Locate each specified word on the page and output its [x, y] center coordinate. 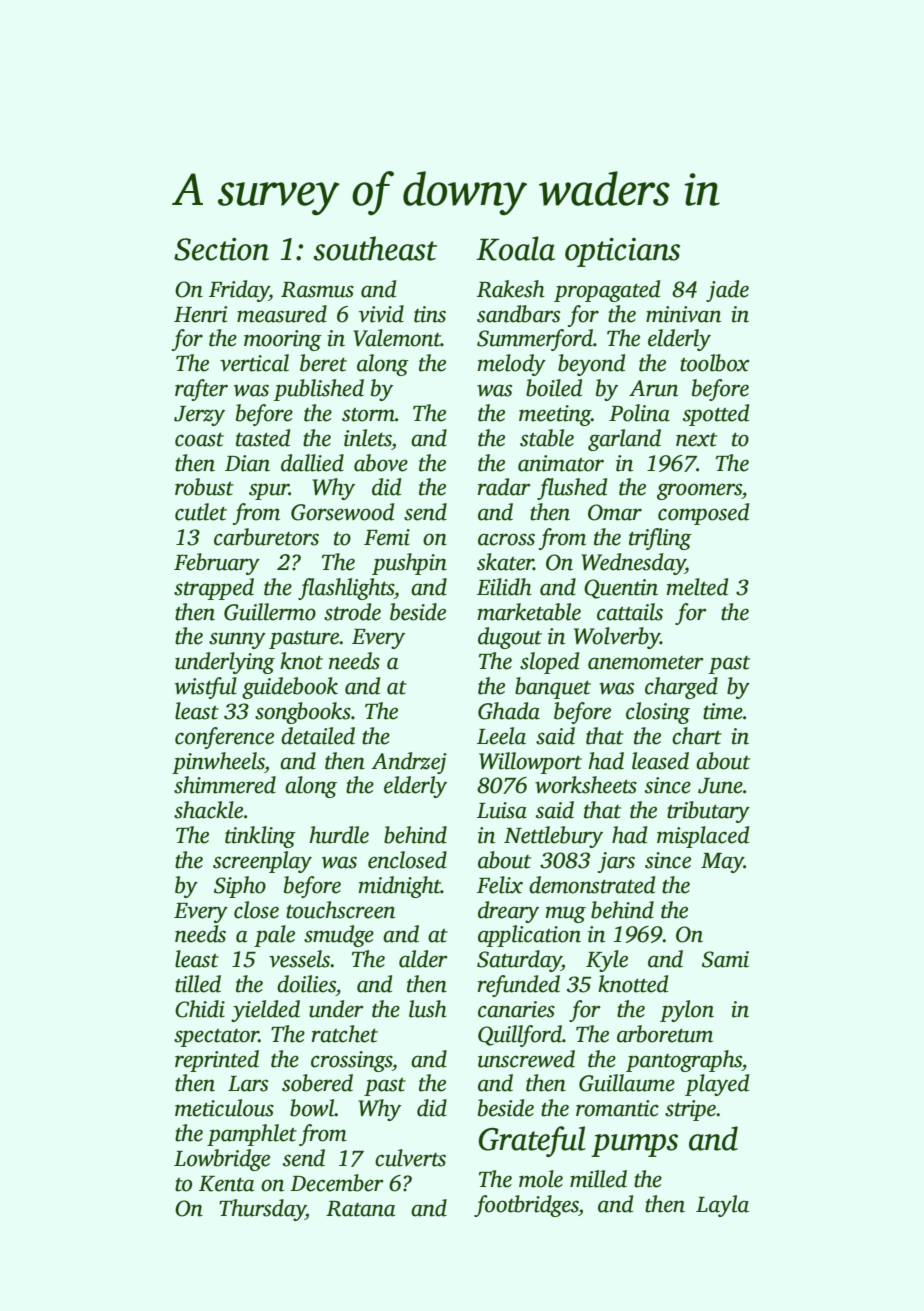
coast [199, 440]
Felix [500, 885]
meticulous [224, 1108]
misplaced [703, 837]
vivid [381, 314]
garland [624, 440]
